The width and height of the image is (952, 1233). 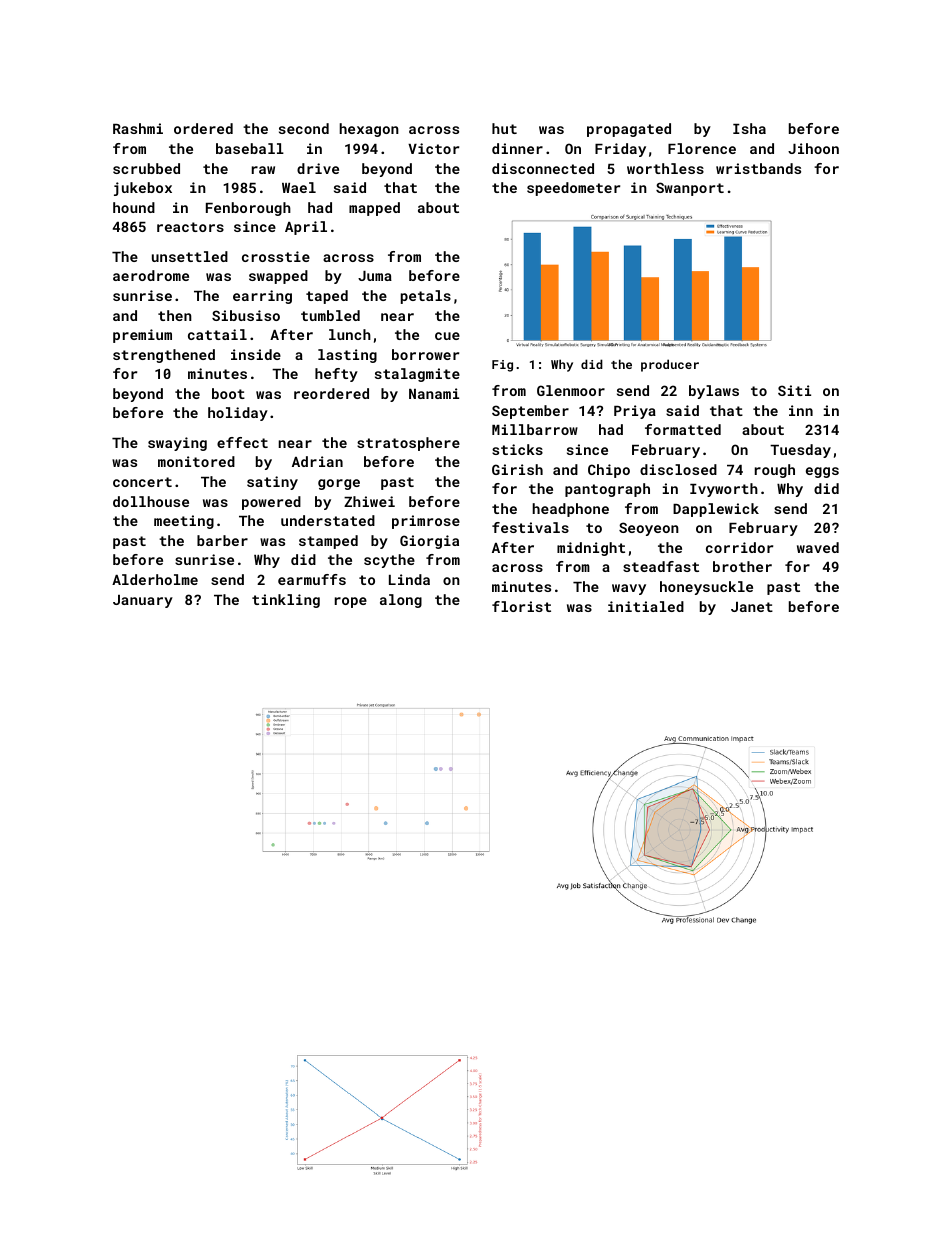 What do you see at coordinates (375, 276) in the image?
I see `Juma` at bounding box center [375, 276].
